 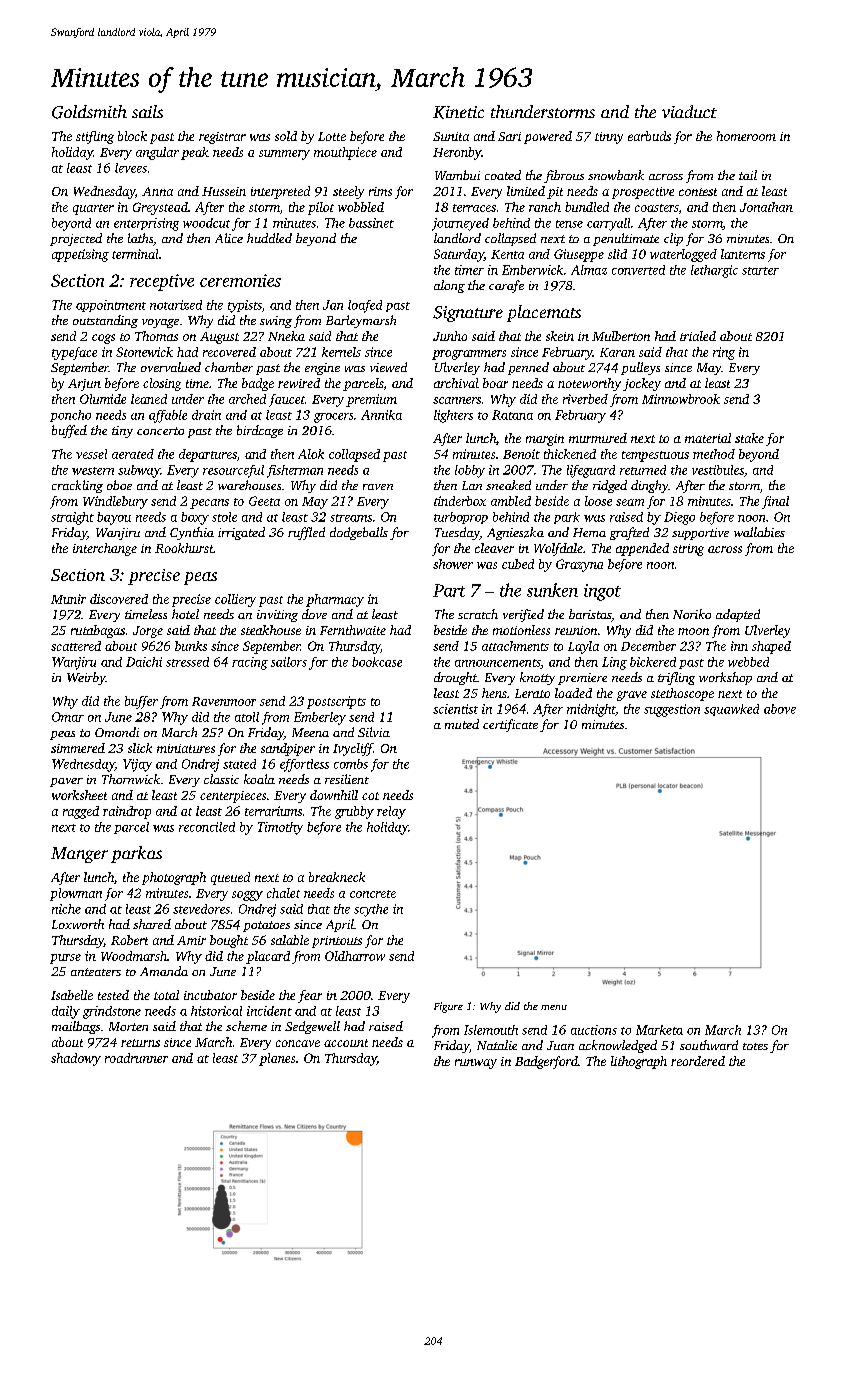 What do you see at coordinates (373, 894) in the screenshot?
I see `concrete` at bounding box center [373, 894].
